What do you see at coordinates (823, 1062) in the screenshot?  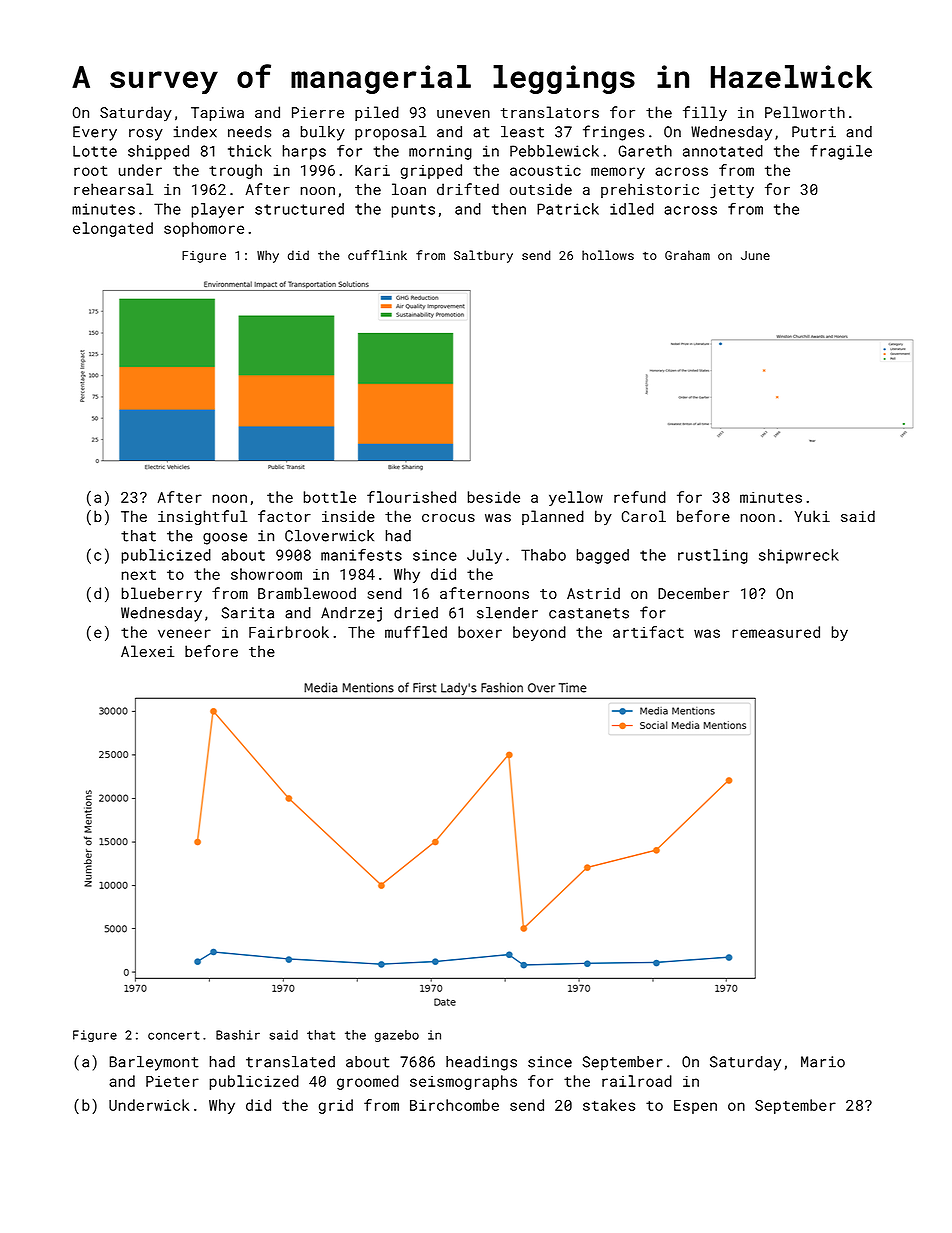 I see `Mario` at bounding box center [823, 1062].
